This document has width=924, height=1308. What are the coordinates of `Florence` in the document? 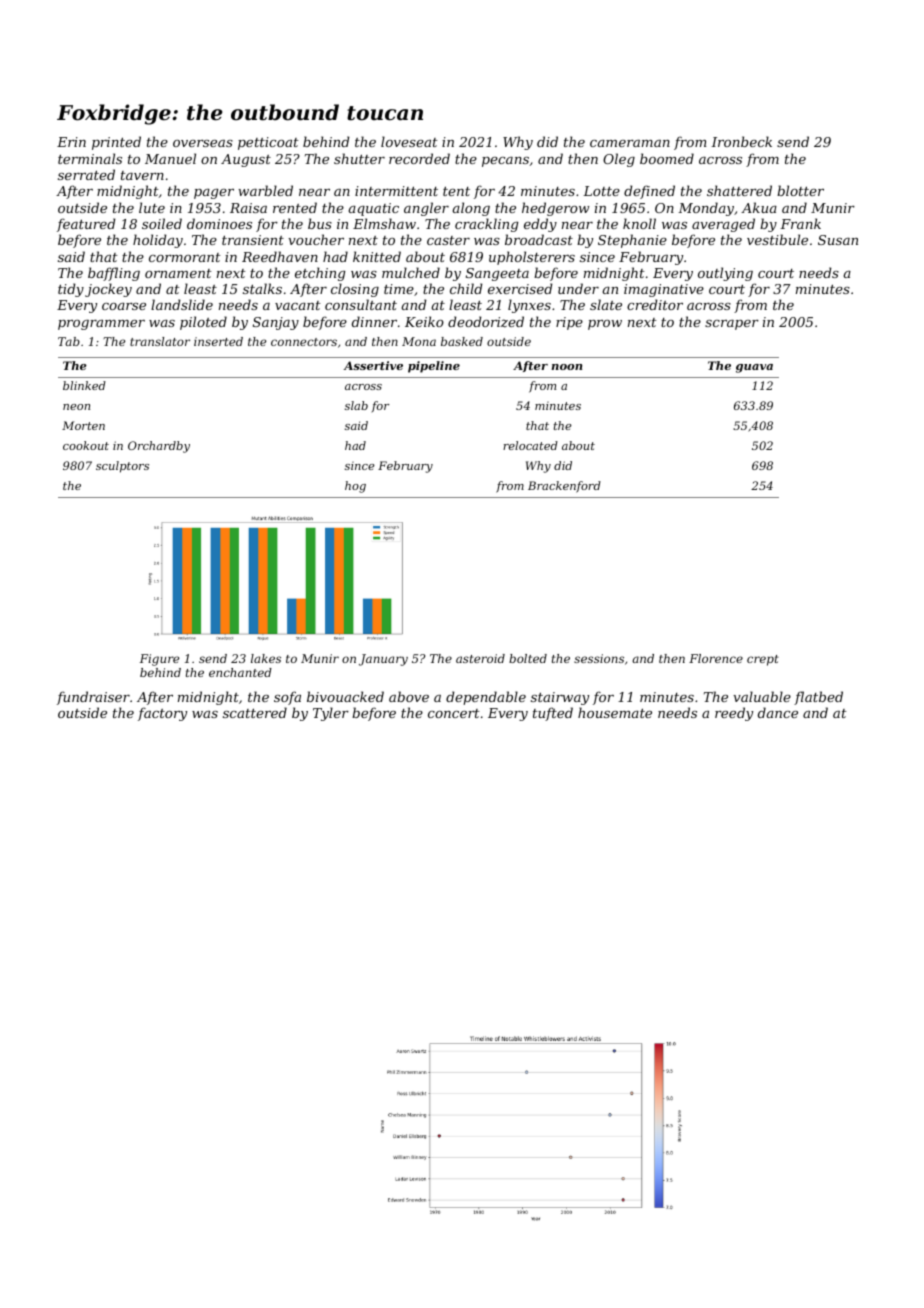 It's located at (716, 658).
